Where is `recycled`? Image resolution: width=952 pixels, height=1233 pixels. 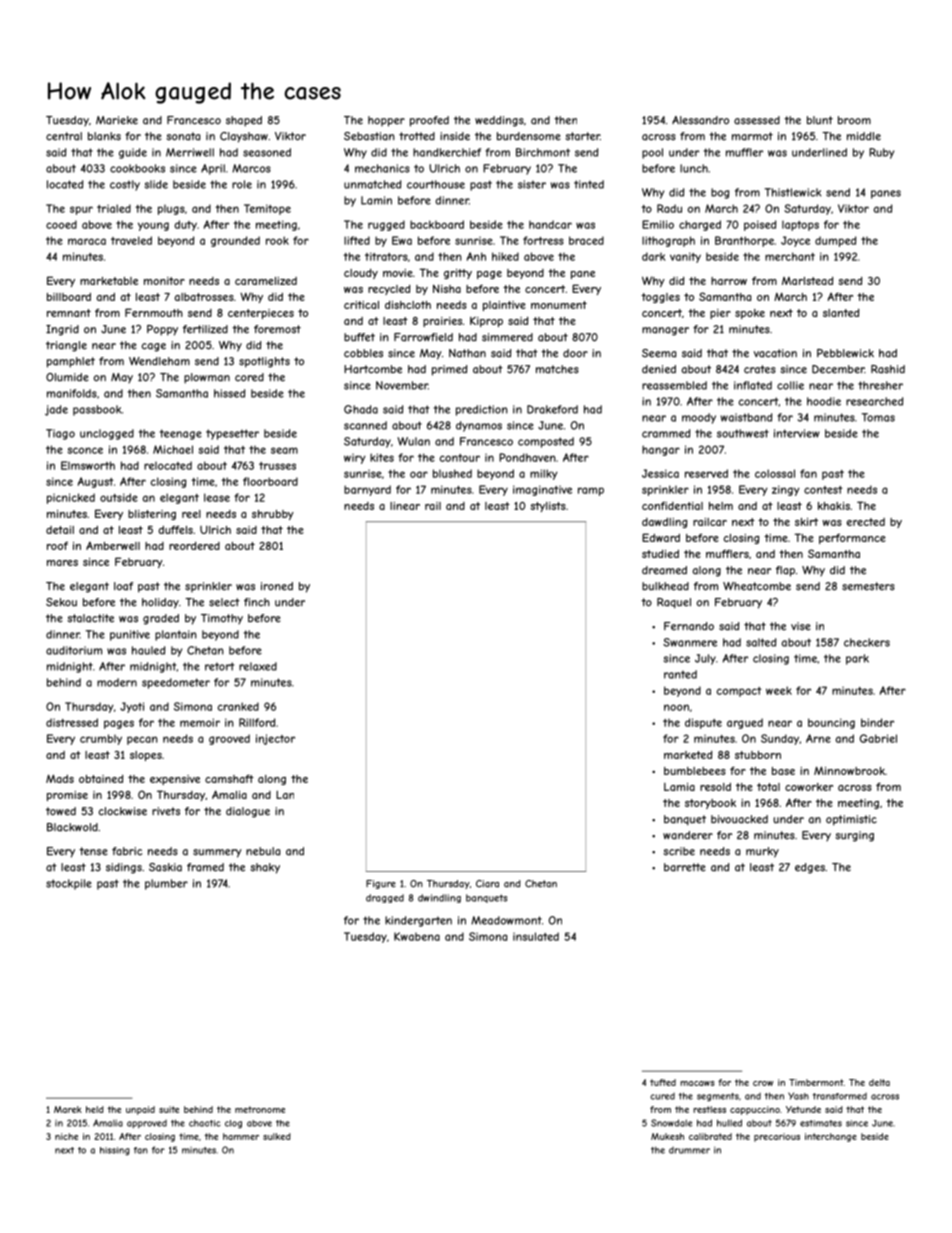 recycled is located at coordinates (389, 290).
